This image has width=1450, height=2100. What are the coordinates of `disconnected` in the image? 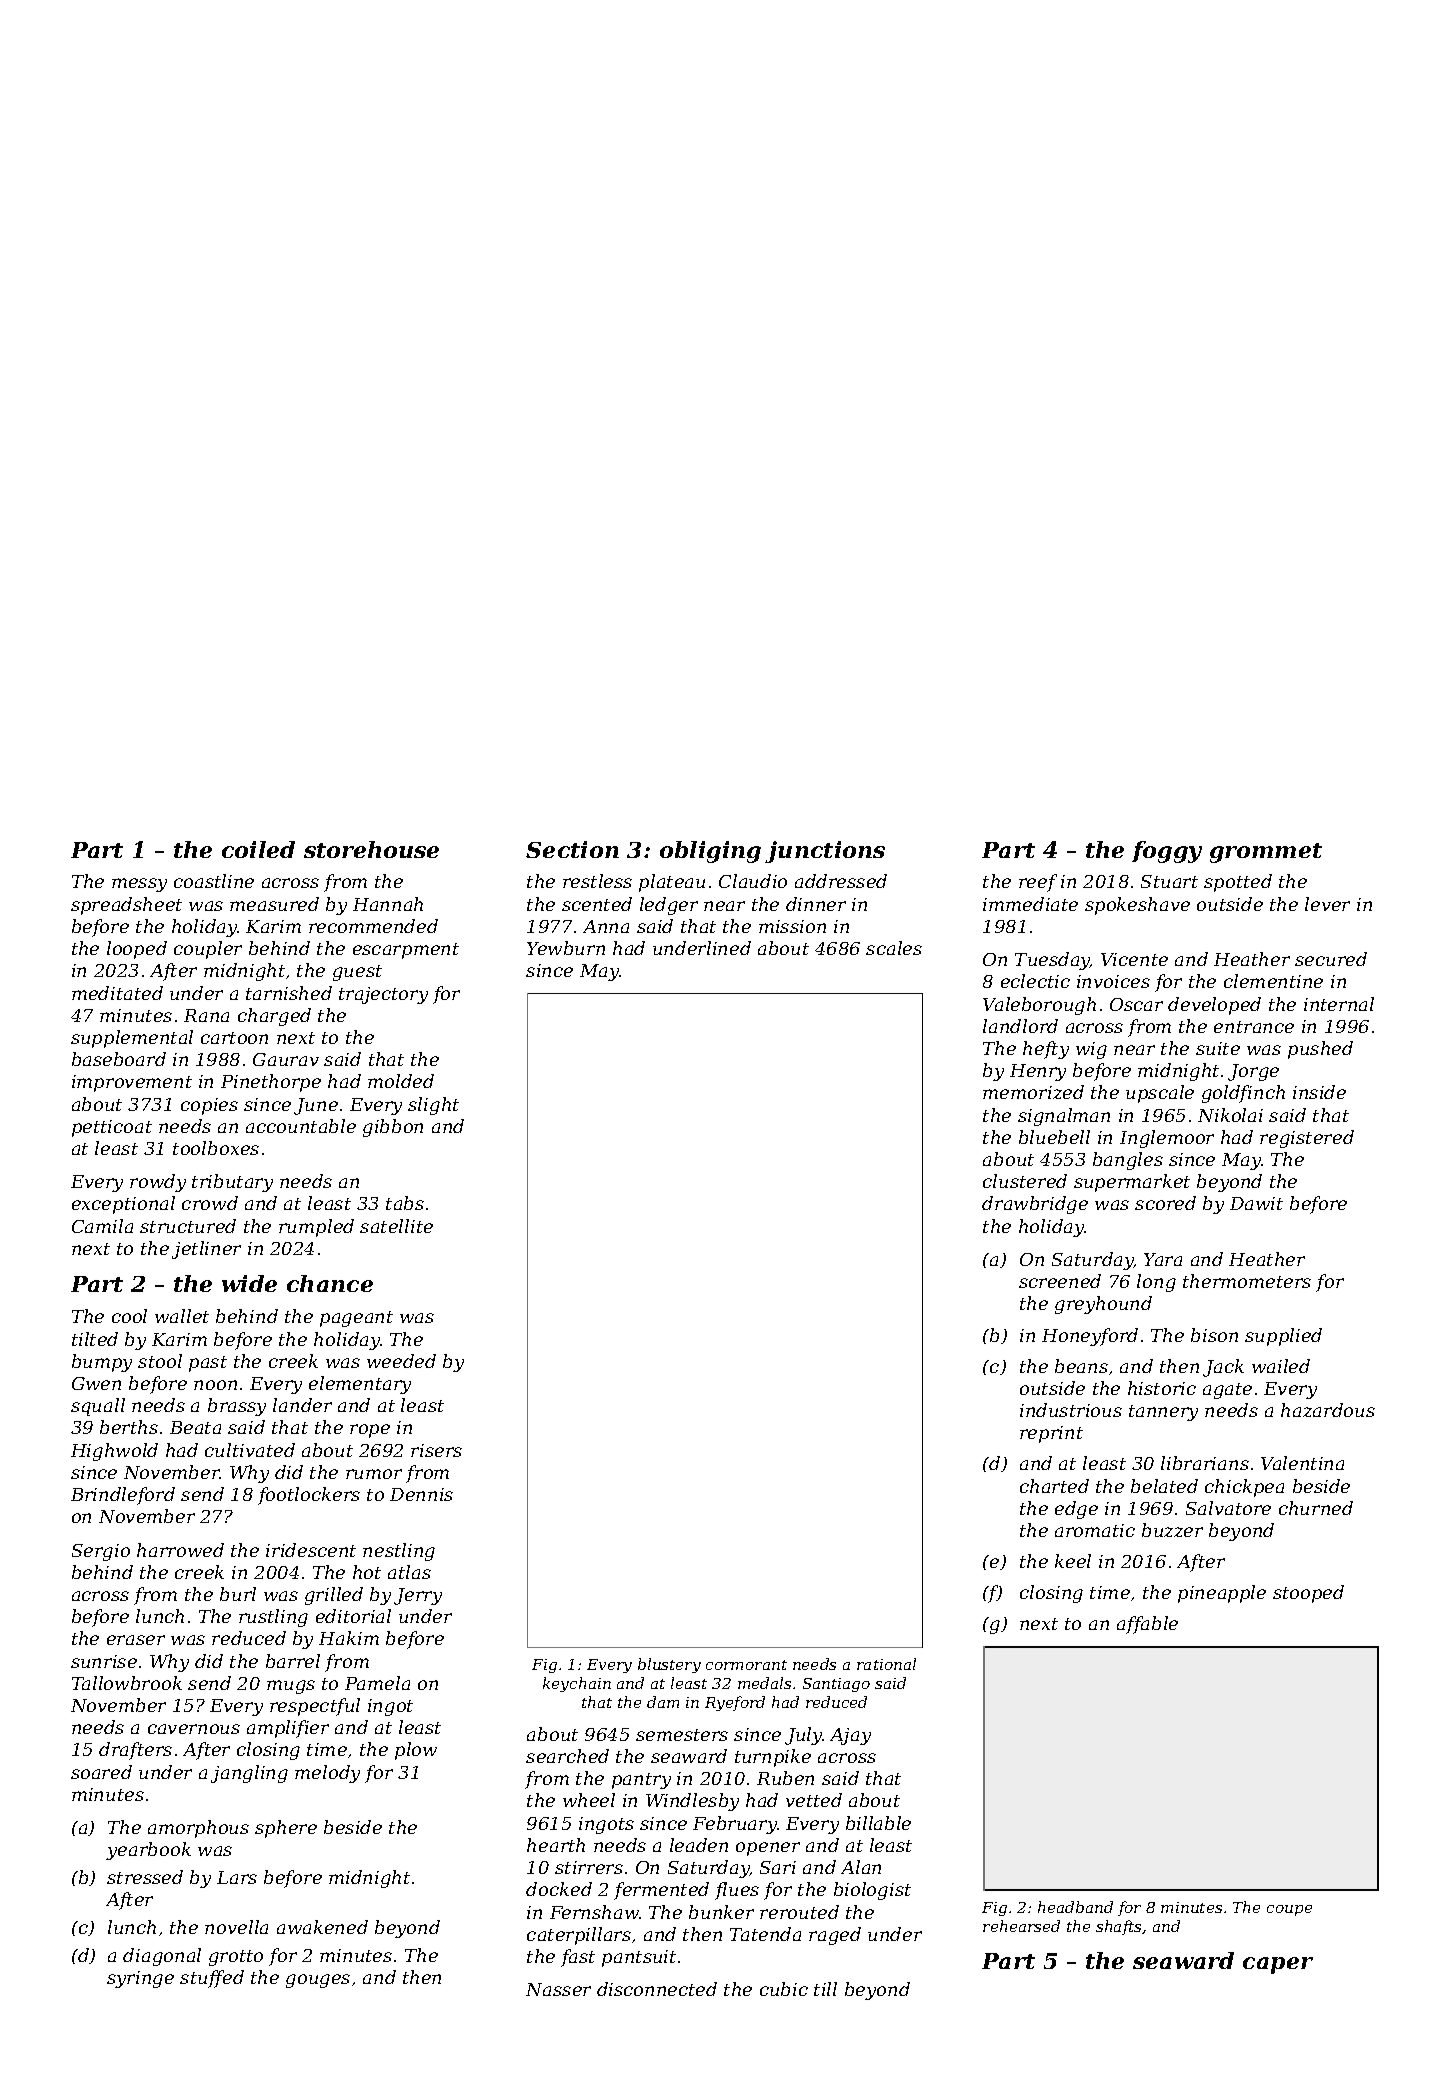 It's located at (657, 1989).
